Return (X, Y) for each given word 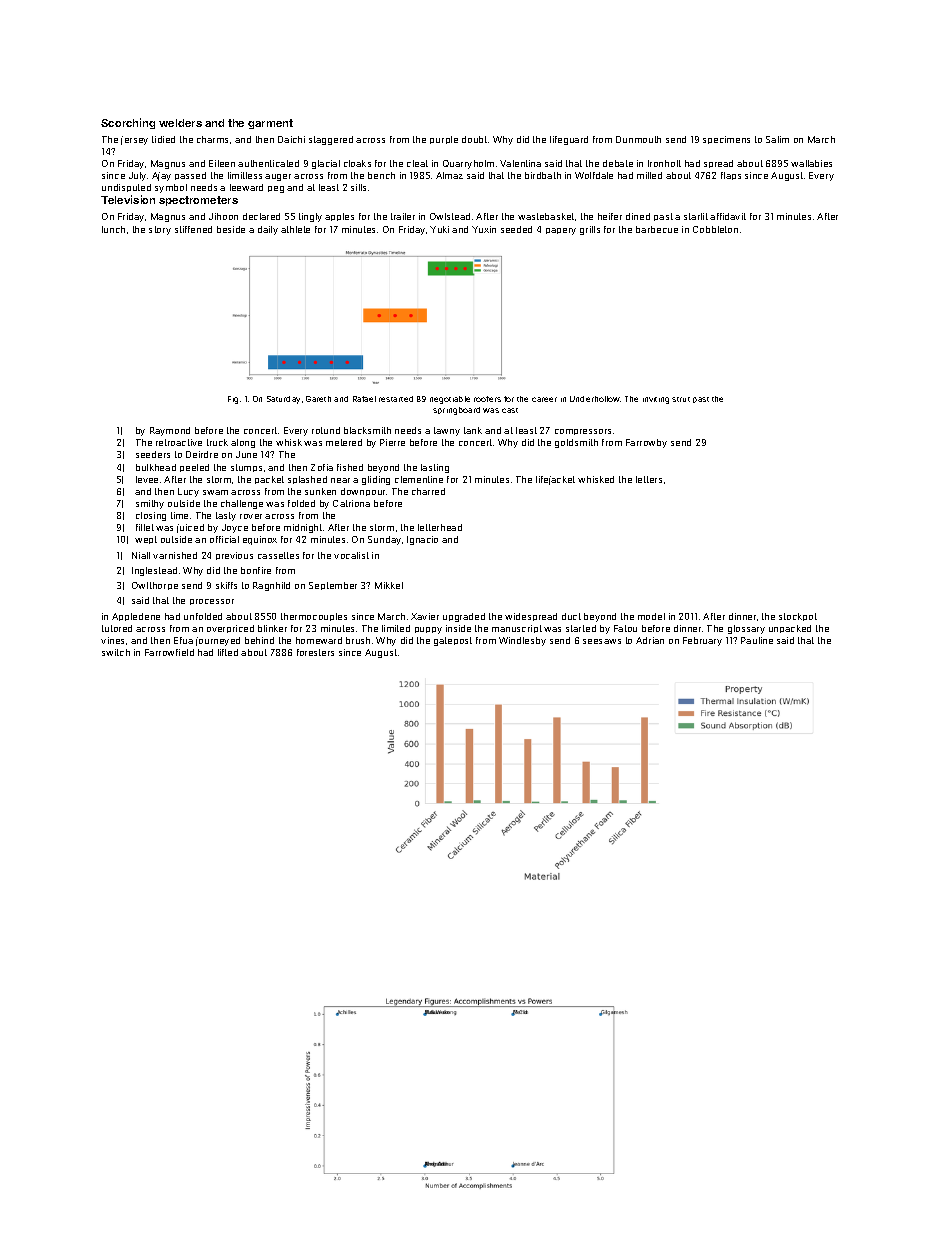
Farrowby (646, 443)
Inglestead (154, 571)
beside (231, 229)
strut (681, 399)
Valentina (520, 163)
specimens (726, 140)
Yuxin (484, 229)
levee (147, 479)
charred (428, 491)
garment (270, 124)
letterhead (440, 527)
